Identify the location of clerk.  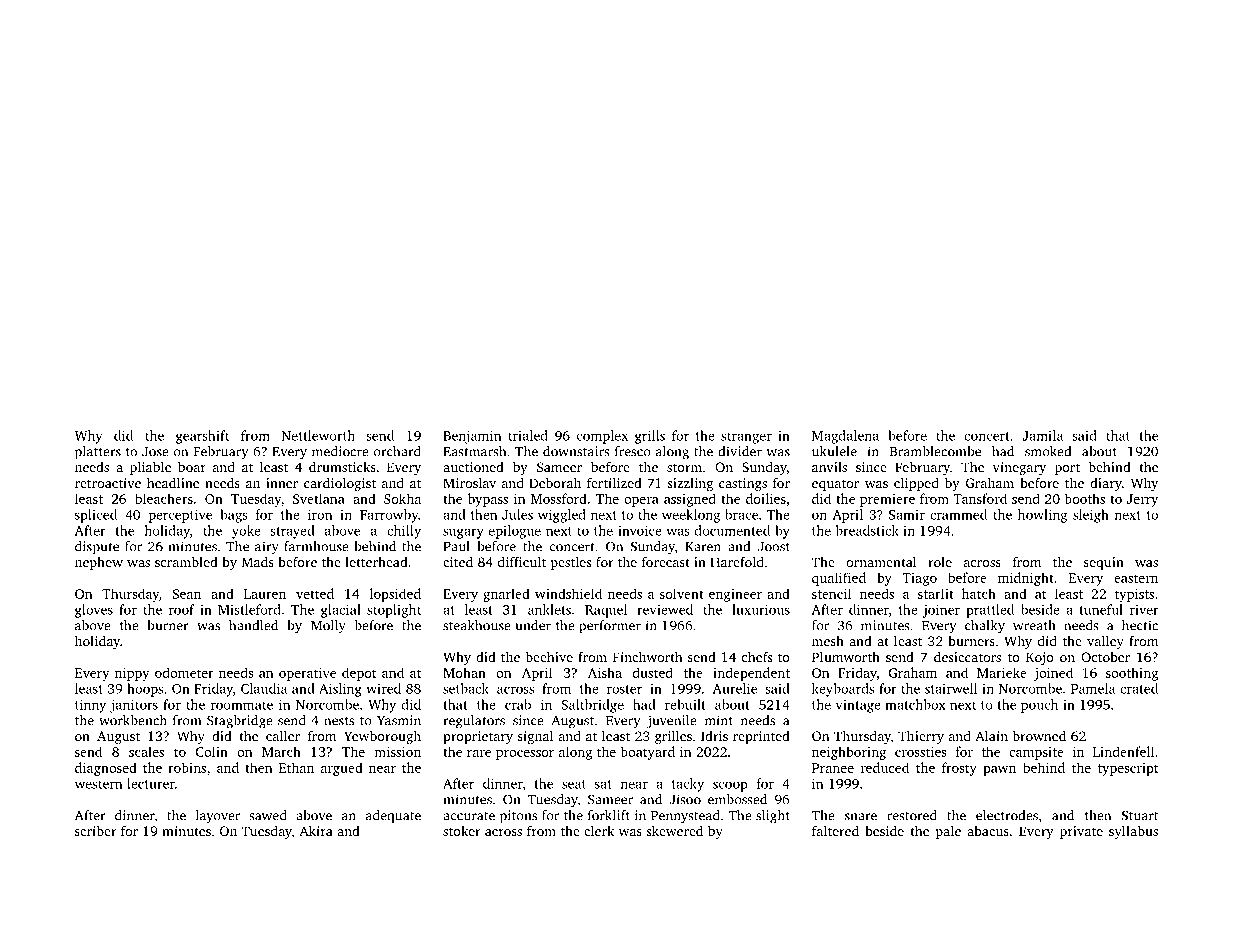
(599, 831).
